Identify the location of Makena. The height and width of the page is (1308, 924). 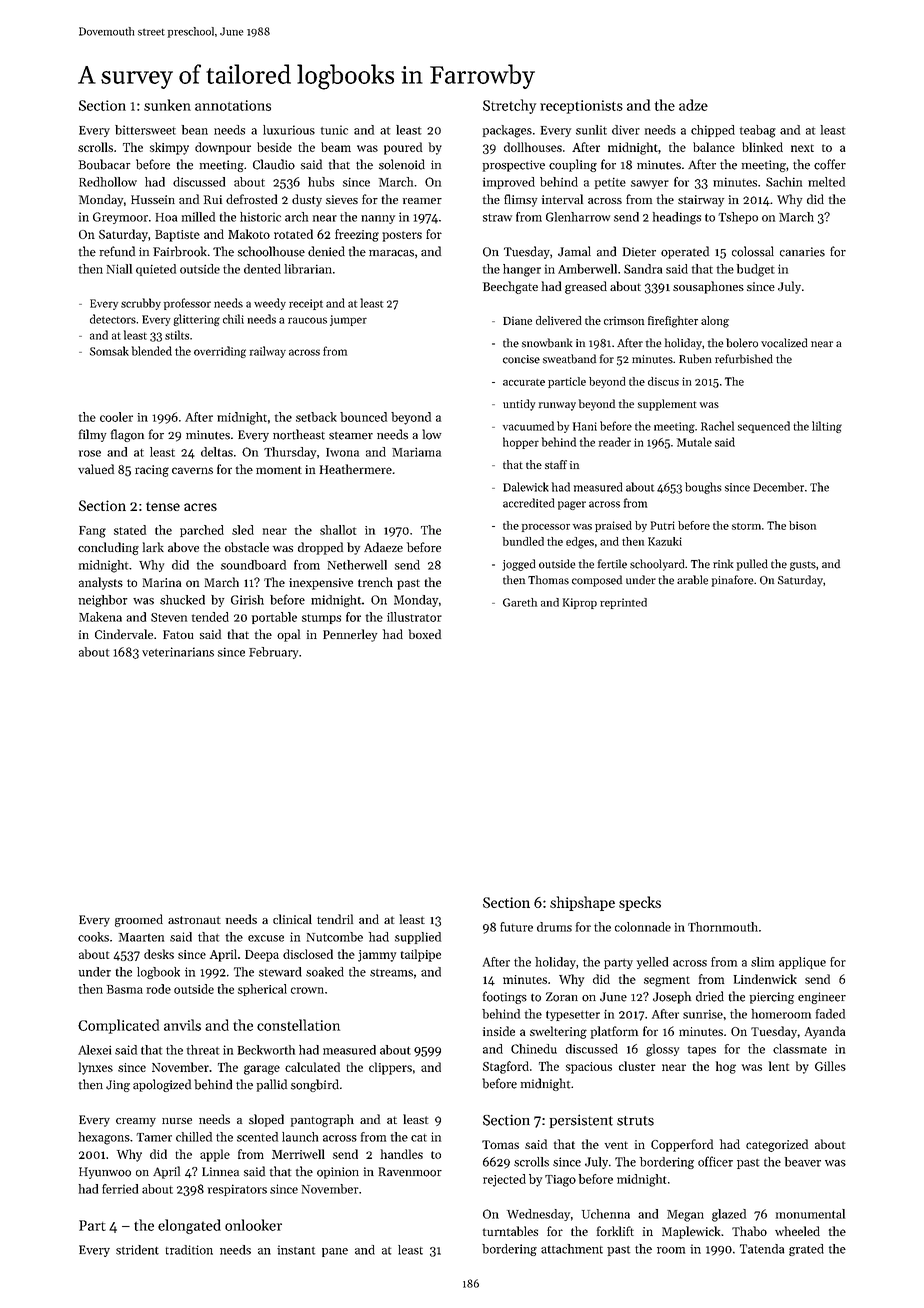
(100, 617).
